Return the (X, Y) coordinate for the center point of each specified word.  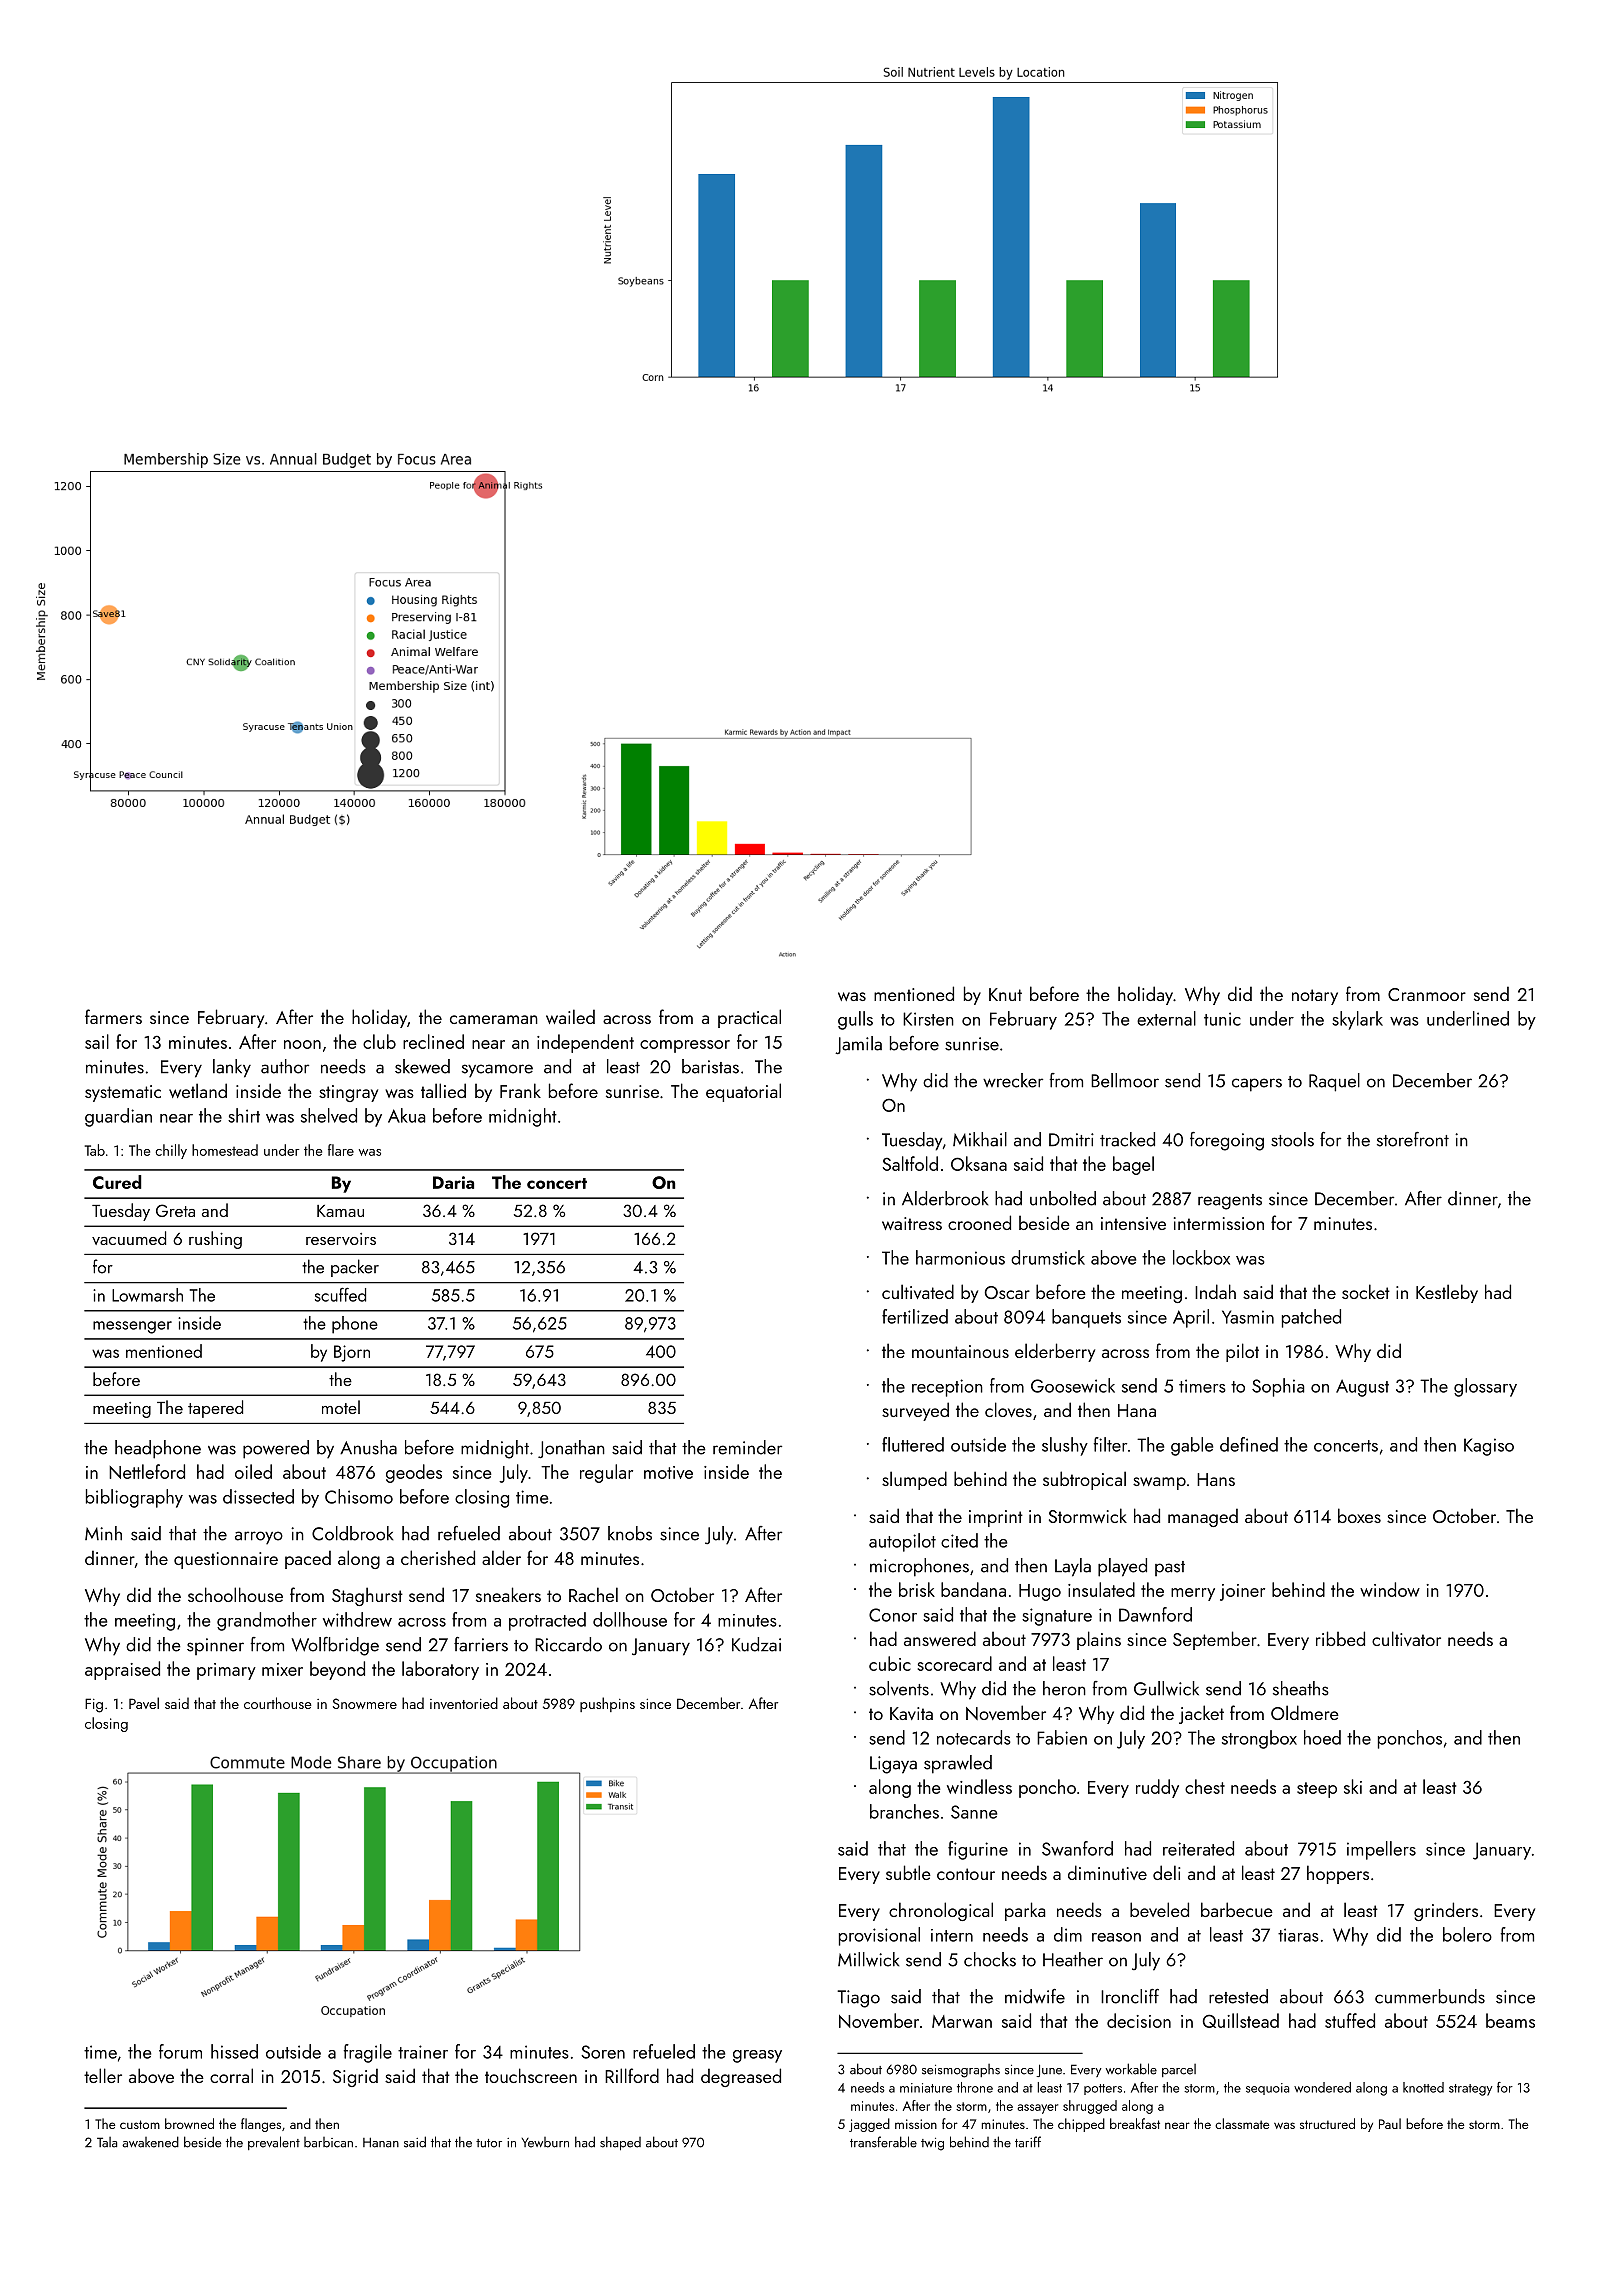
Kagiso (1489, 1447)
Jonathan (571, 1449)
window (1390, 1589)
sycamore (497, 1071)
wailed (570, 1016)
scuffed (340, 1295)
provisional (879, 1936)
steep (1317, 1790)
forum (180, 2051)
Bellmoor (1125, 1080)
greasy (757, 2056)
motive (668, 1472)
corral (231, 2075)
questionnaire (226, 1560)
